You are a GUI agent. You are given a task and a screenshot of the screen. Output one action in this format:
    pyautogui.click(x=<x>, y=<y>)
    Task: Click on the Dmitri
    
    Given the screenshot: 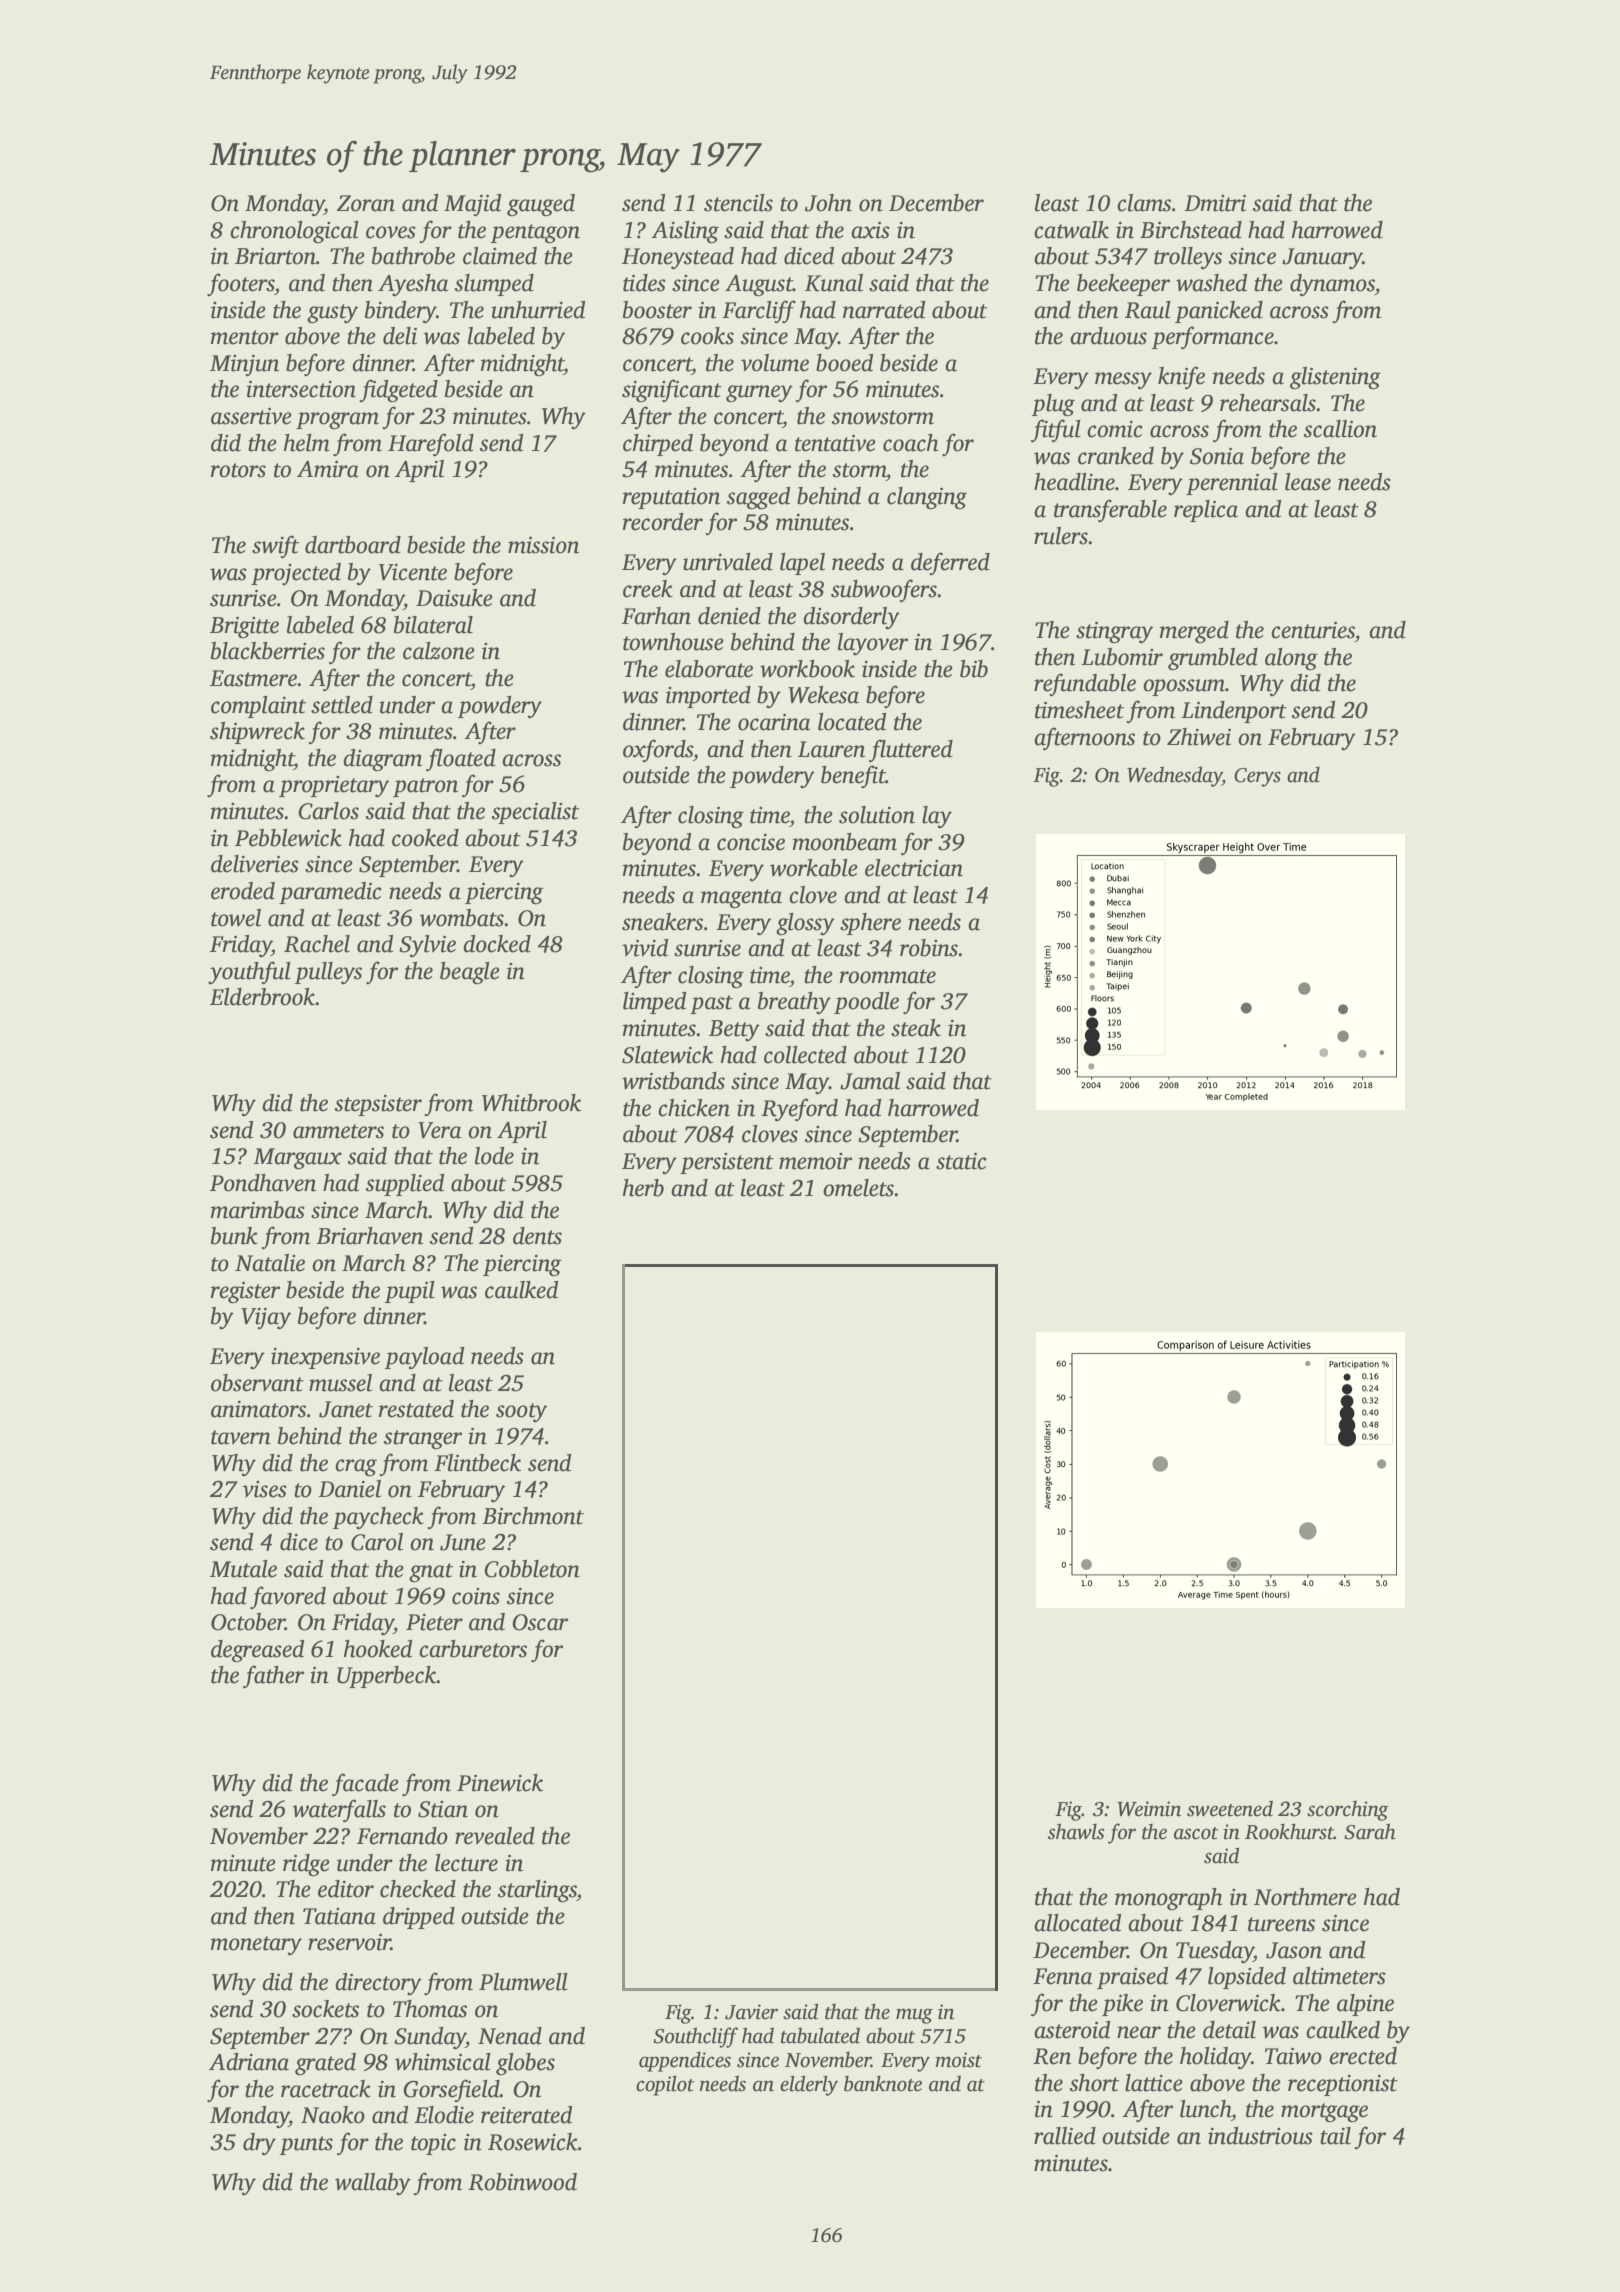 What is the action you would take?
    pyautogui.click(x=1215, y=203)
